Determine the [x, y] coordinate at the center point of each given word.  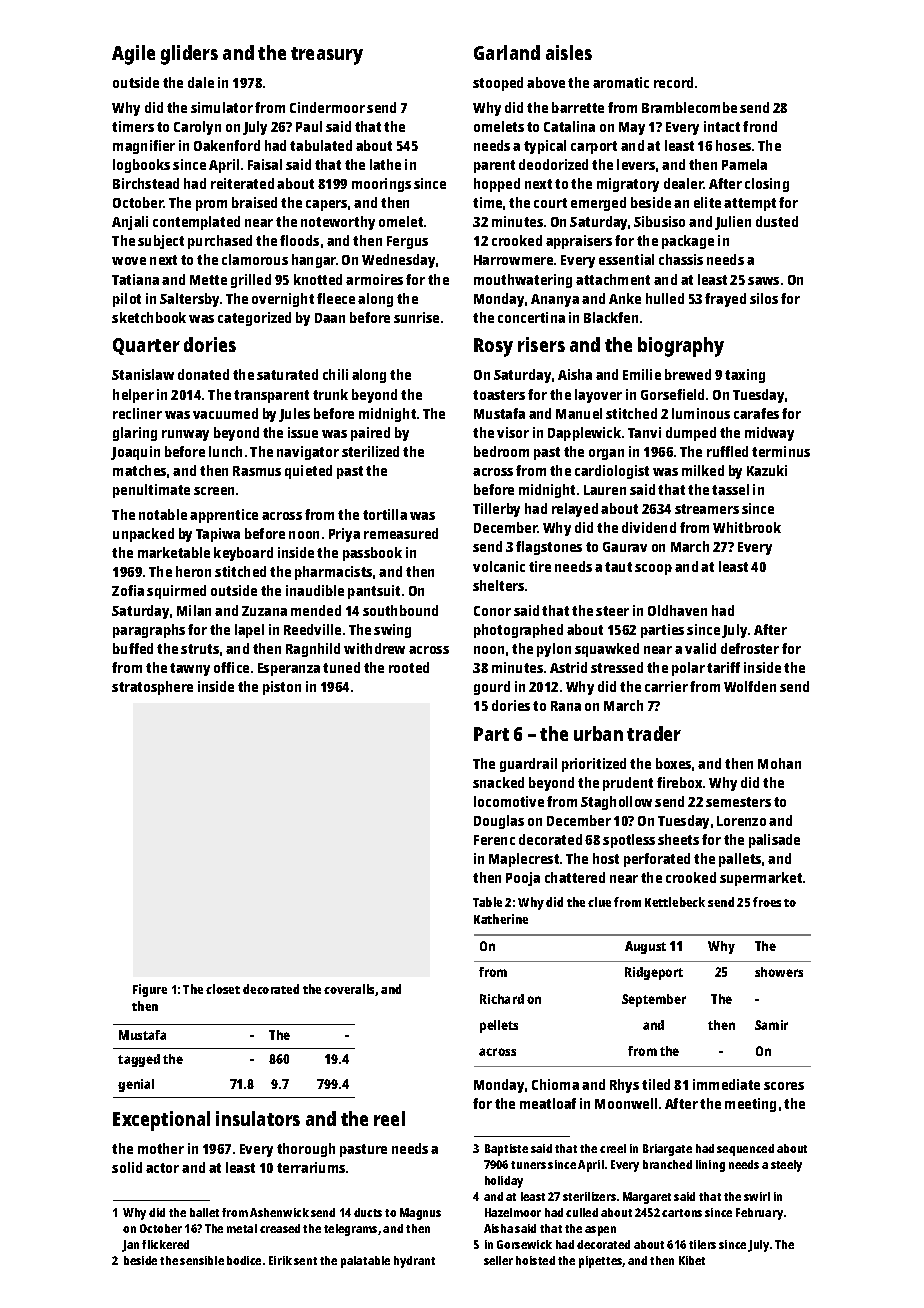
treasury [327, 56]
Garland [507, 52]
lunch [225, 451]
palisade [774, 841]
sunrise [416, 317]
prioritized [594, 765]
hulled [665, 298]
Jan [130, 1246]
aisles [569, 52]
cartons [682, 1213]
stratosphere [152, 688]
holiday [504, 1182]
